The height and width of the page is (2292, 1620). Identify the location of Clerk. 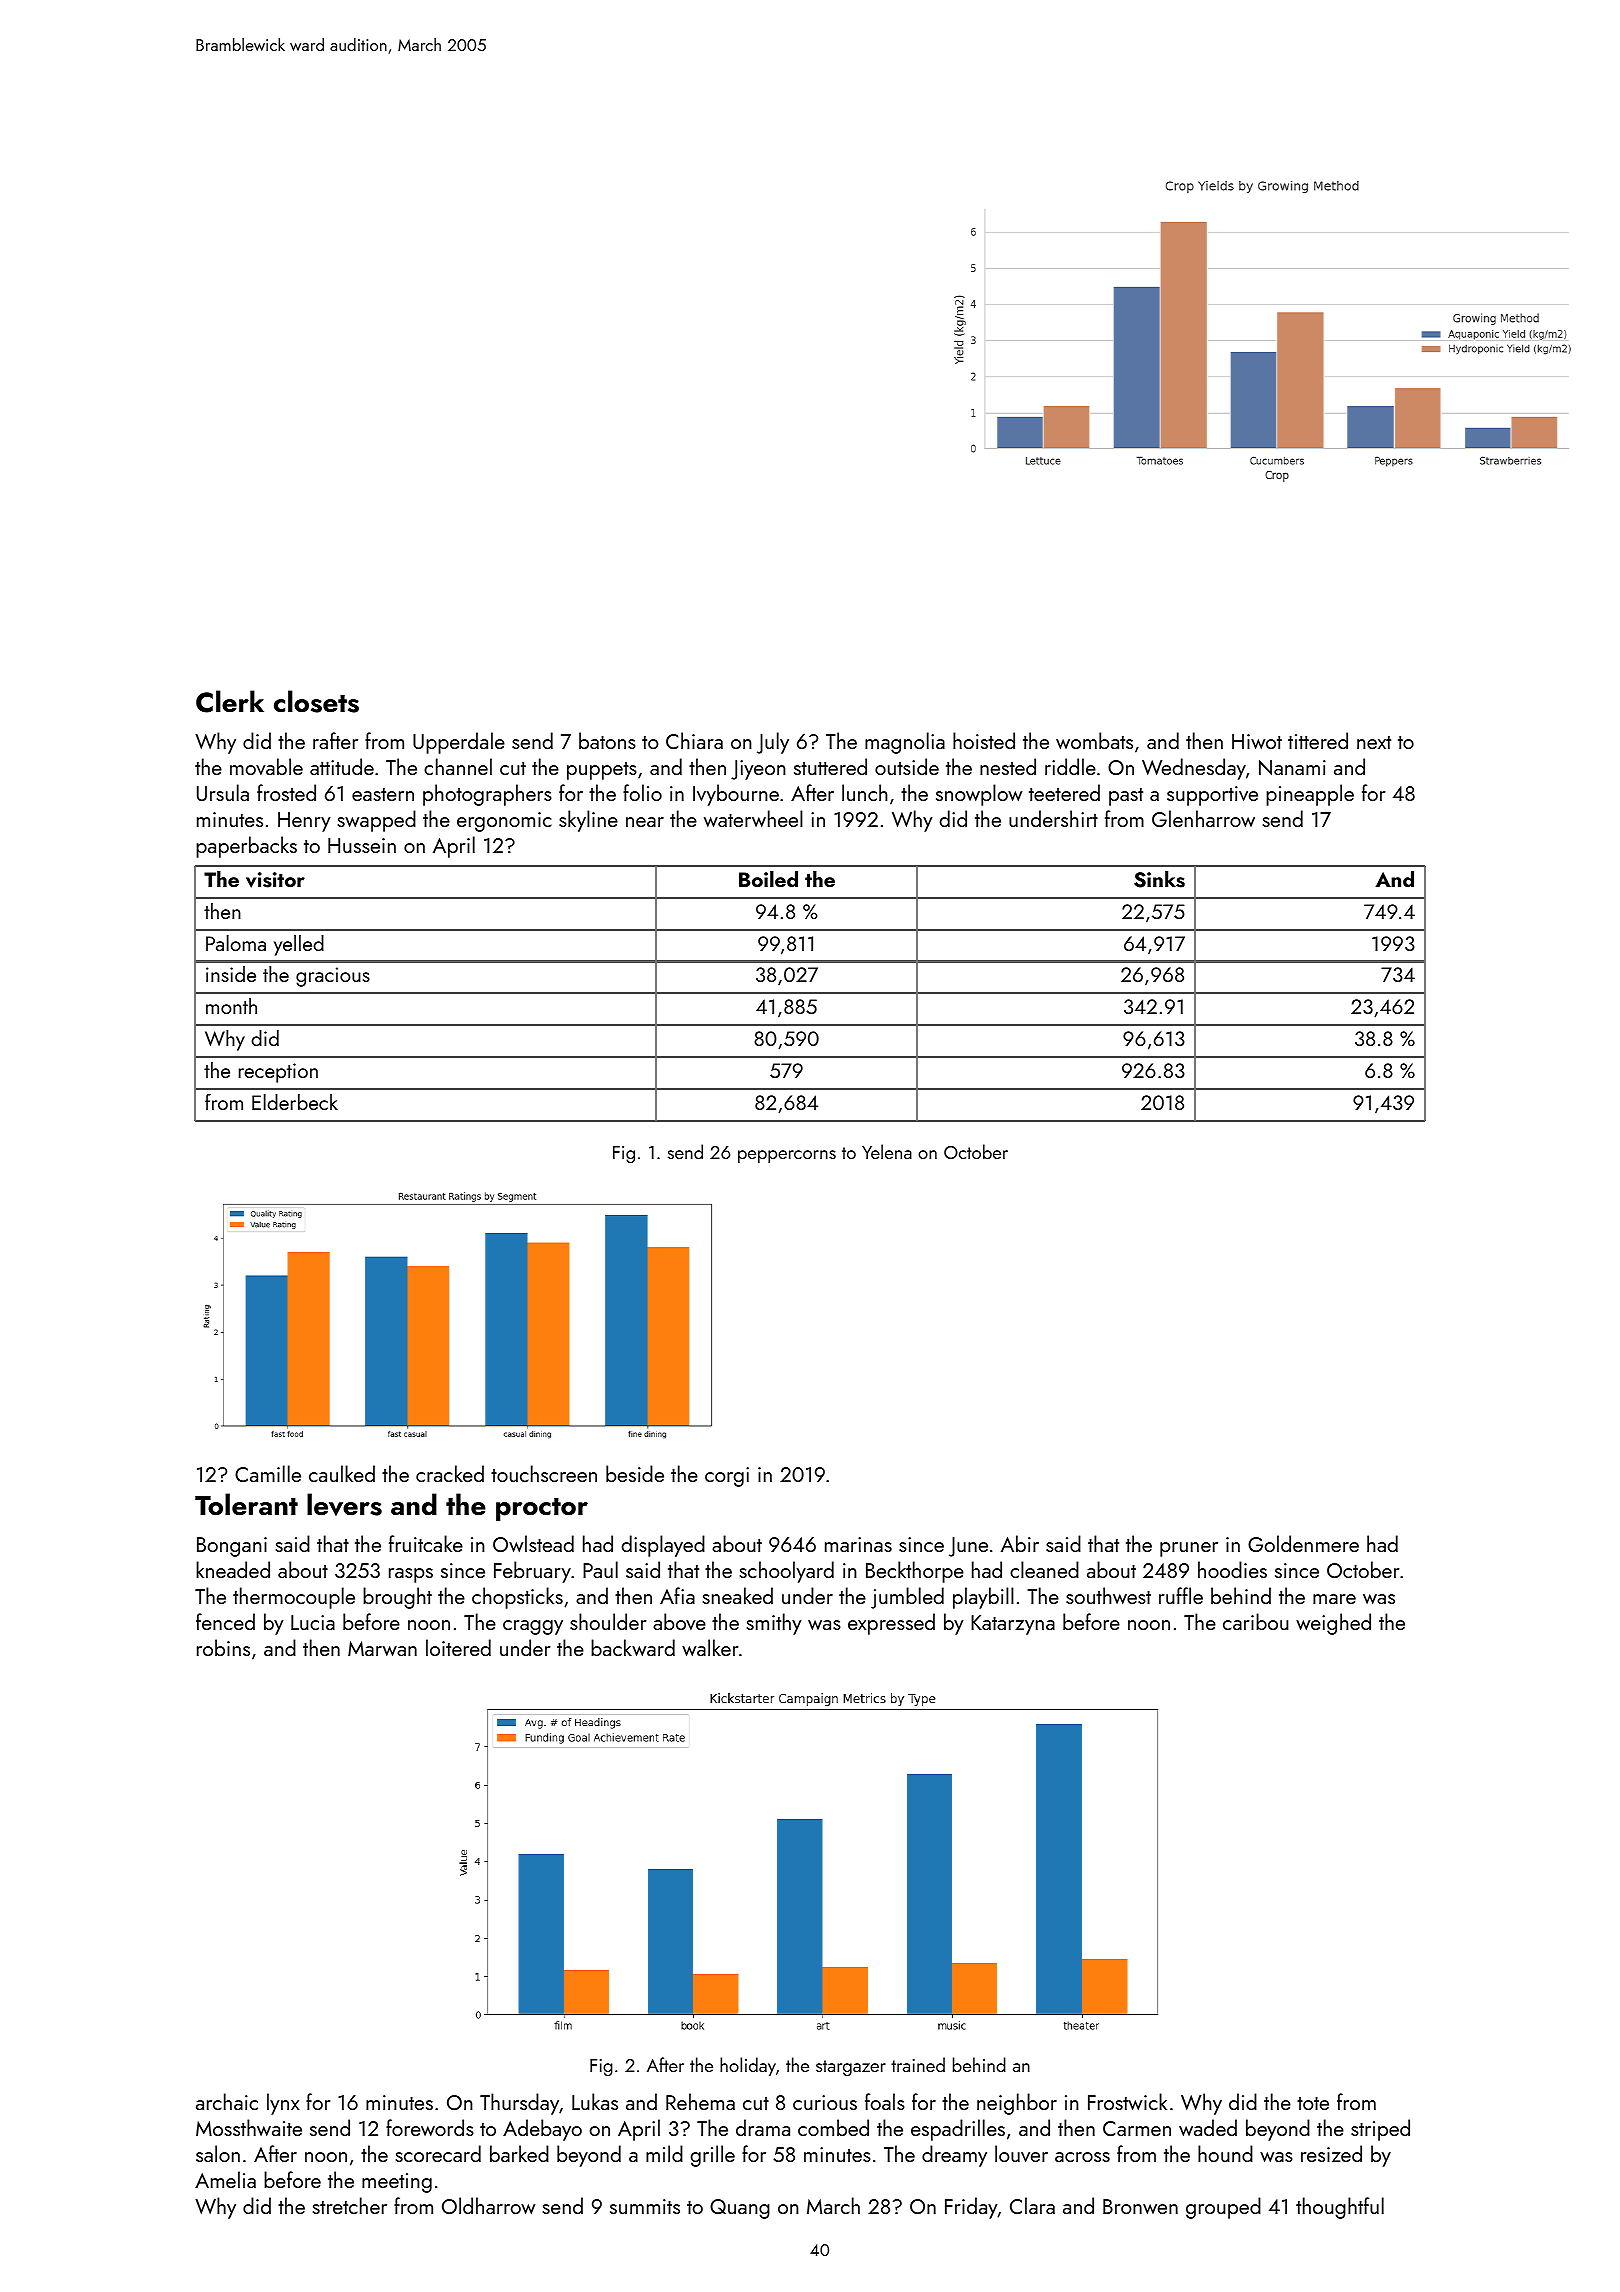
(230, 701).
